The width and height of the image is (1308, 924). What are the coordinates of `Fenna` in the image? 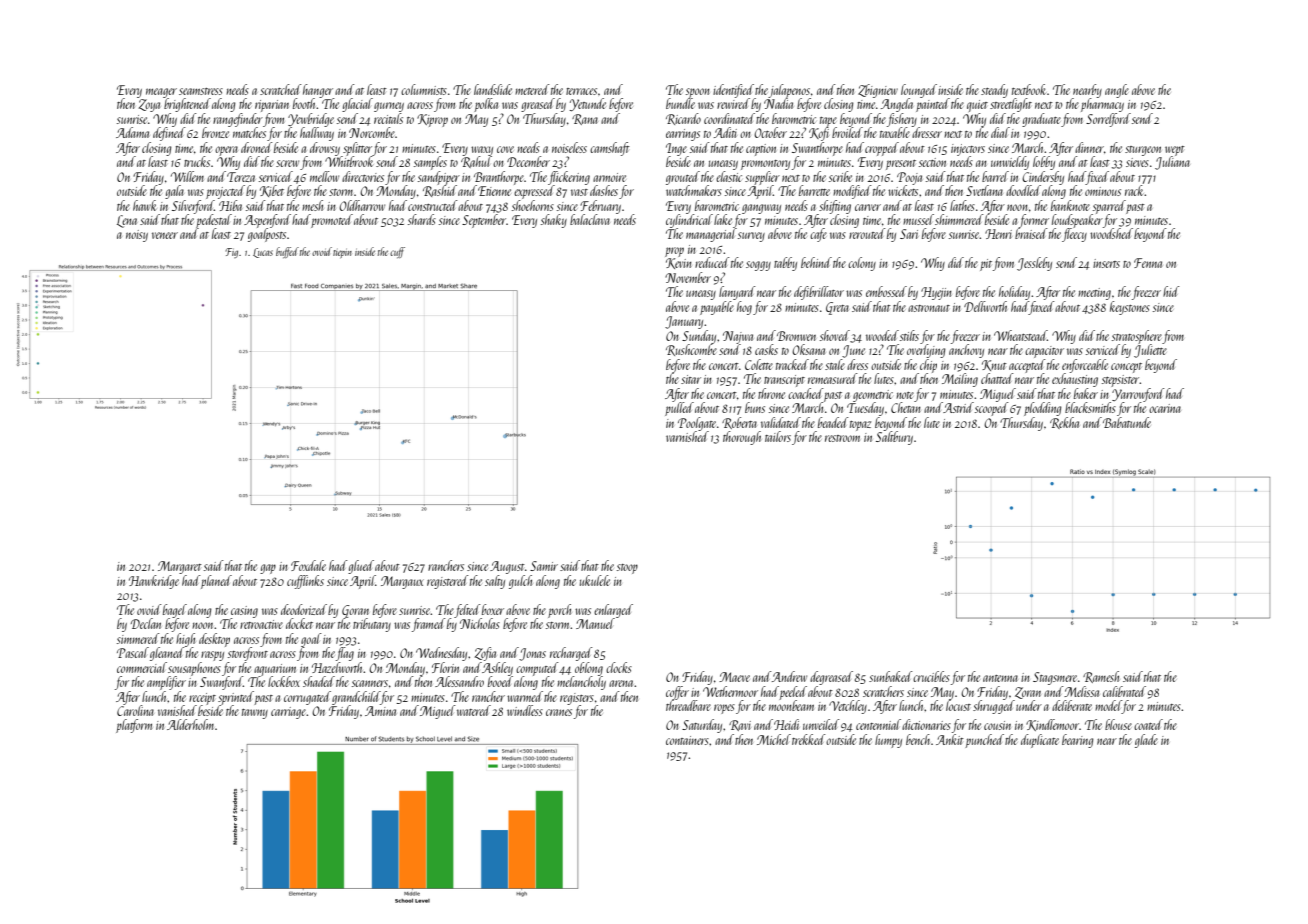 It's located at (1148, 263).
